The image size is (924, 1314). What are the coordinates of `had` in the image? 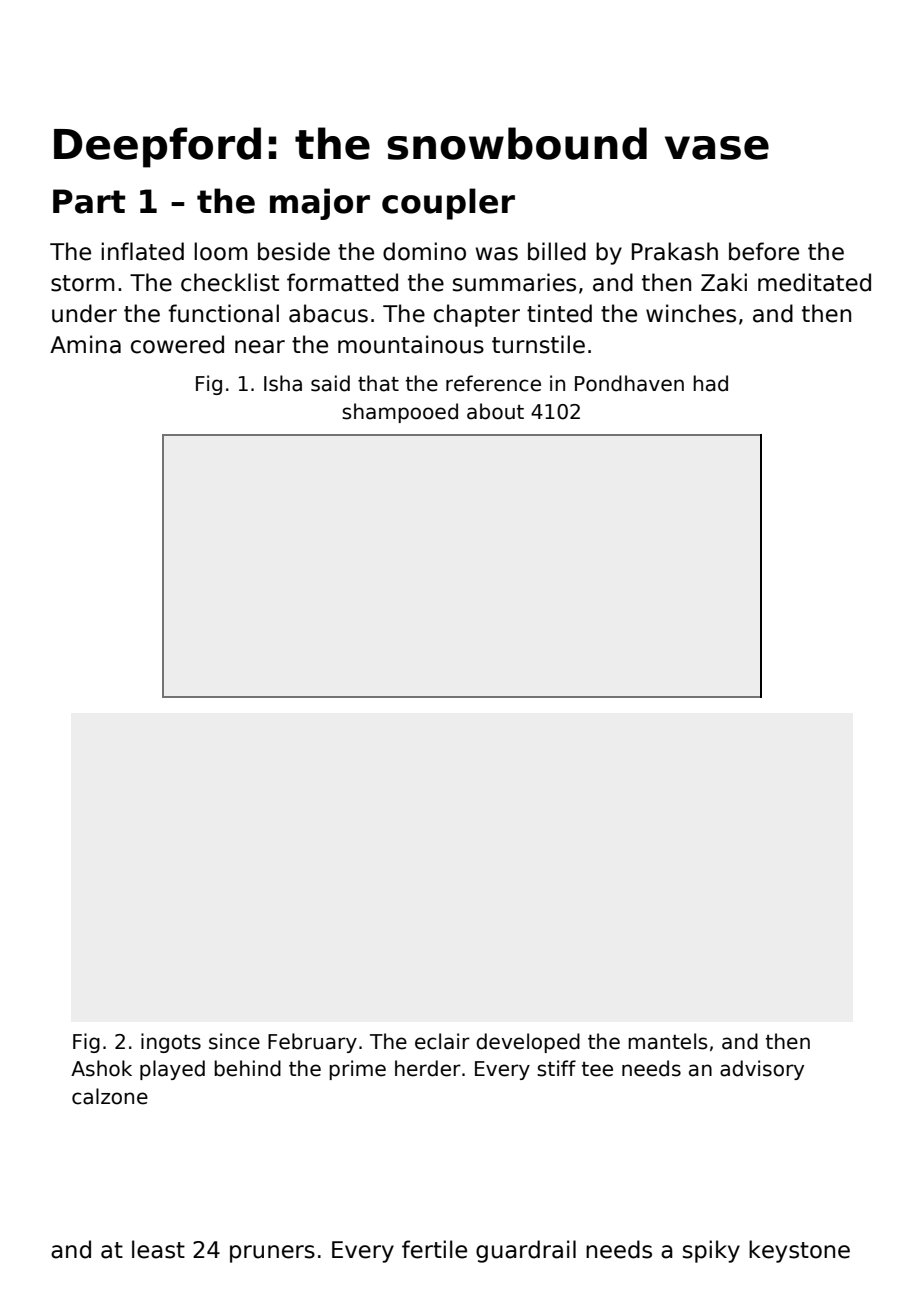 It's located at (710, 383).
